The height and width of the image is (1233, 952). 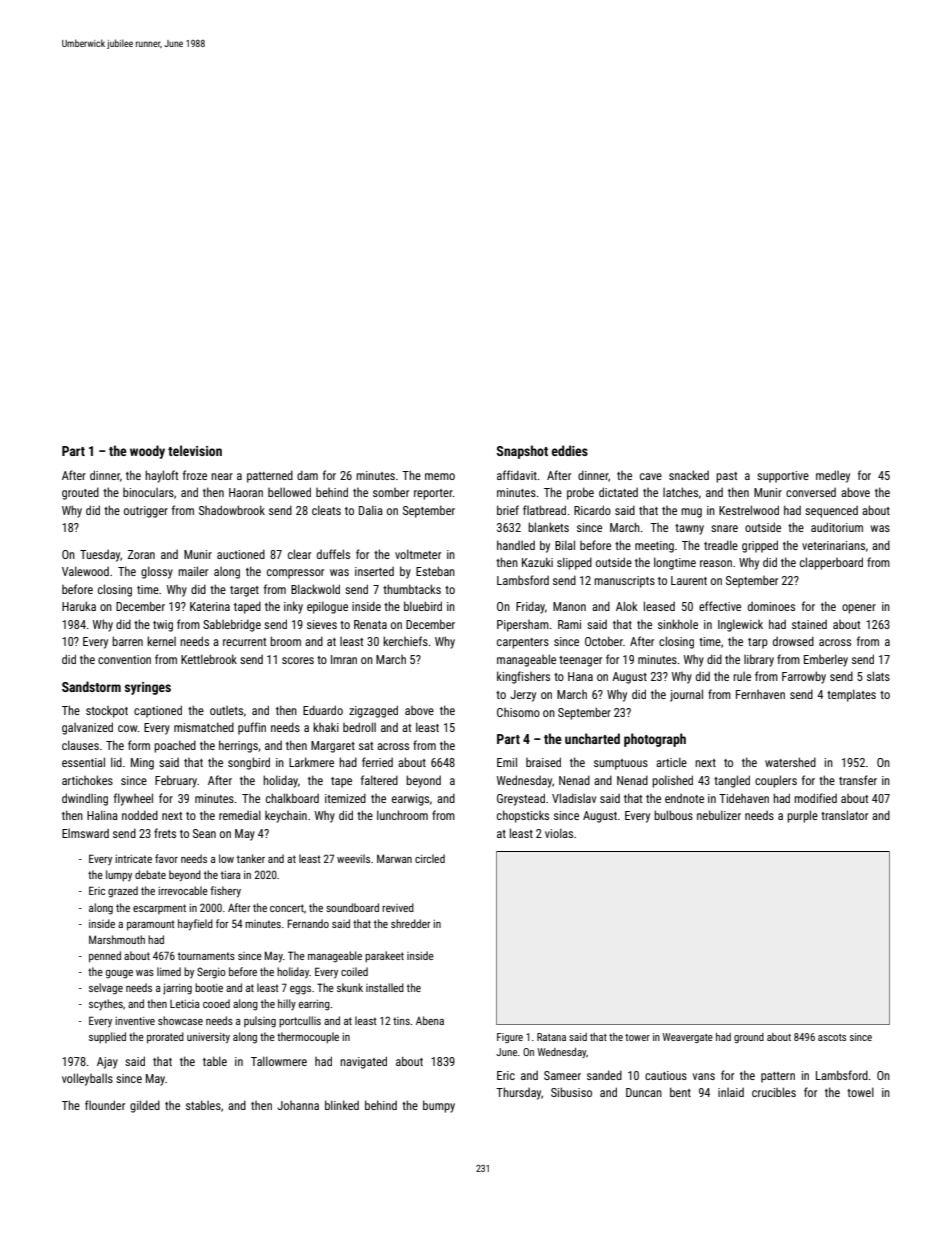 I want to click on conversed, so click(x=811, y=492).
